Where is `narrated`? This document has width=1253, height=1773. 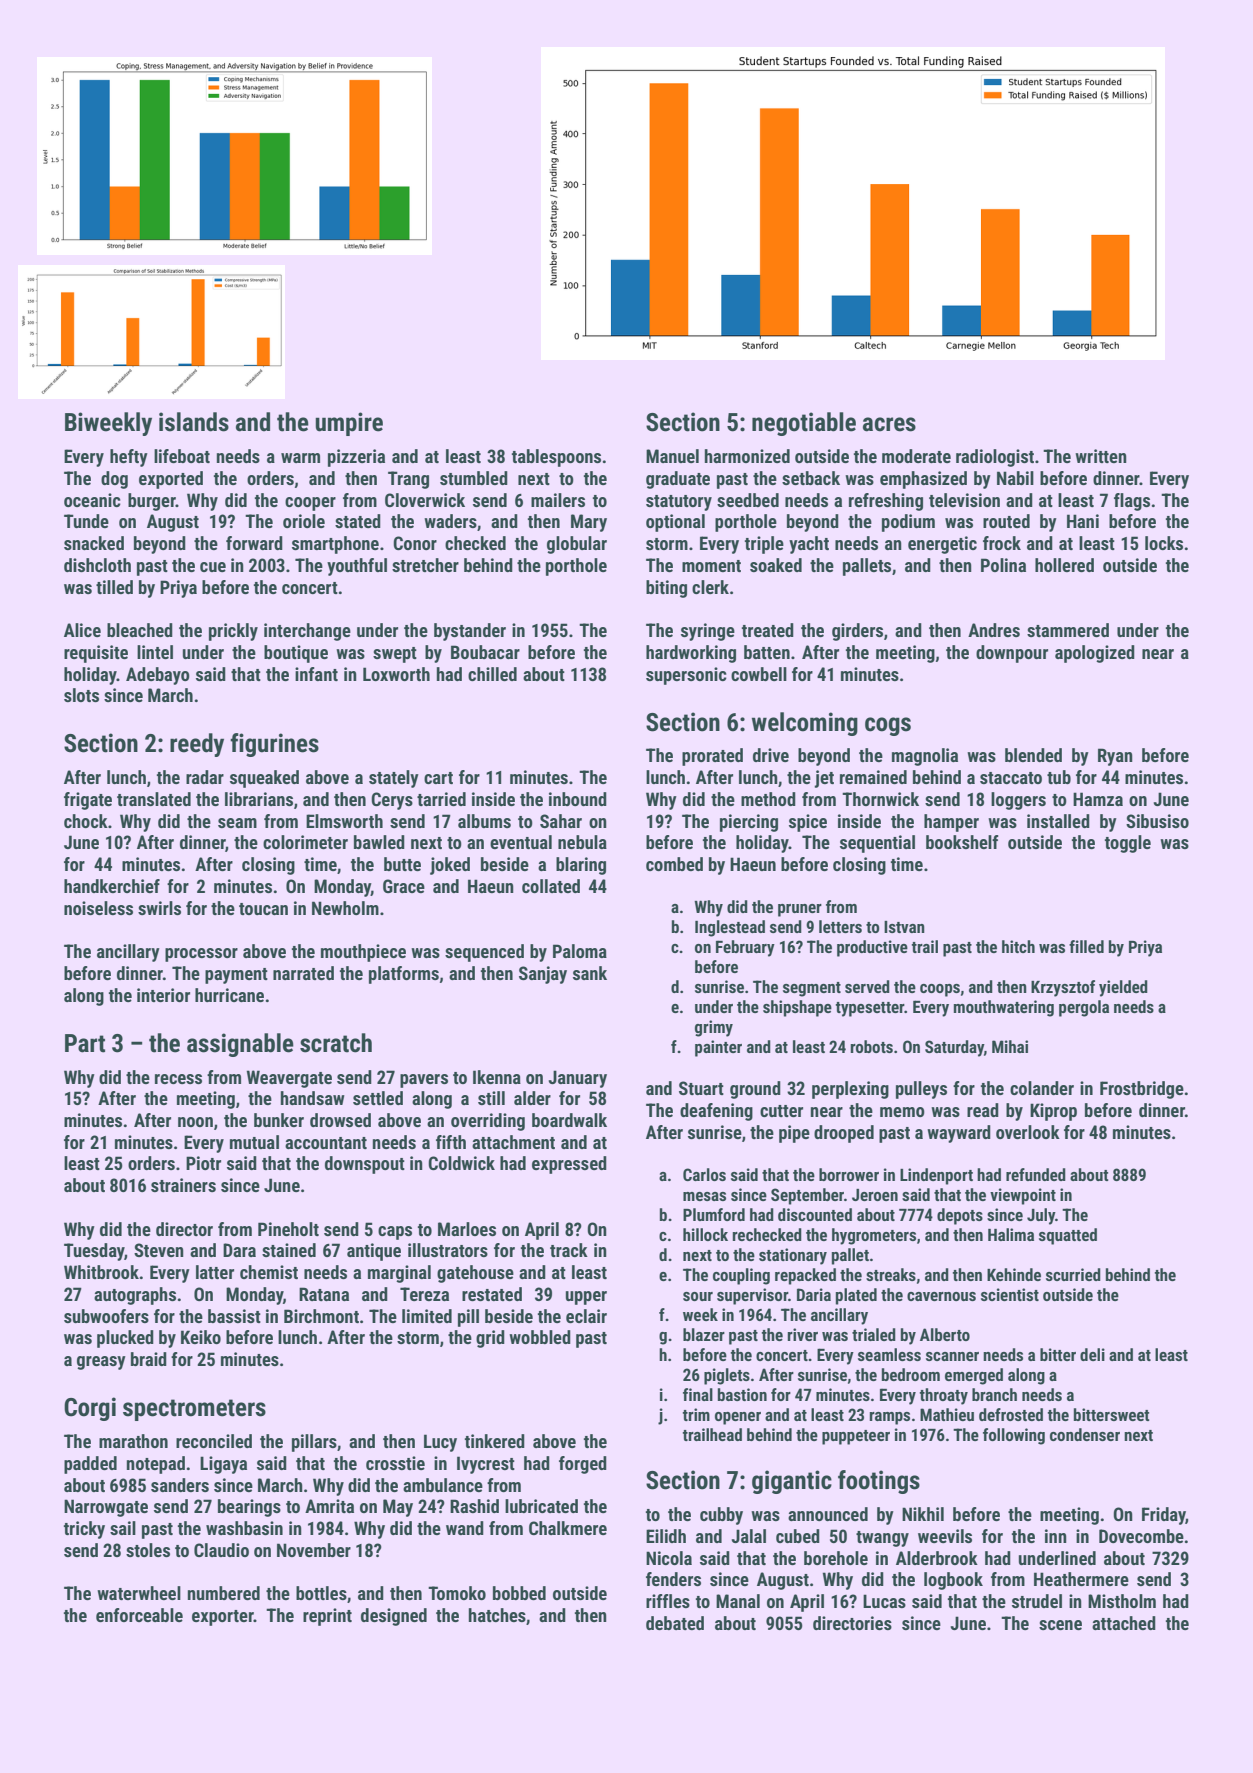 narrated is located at coordinates (303, 973).
